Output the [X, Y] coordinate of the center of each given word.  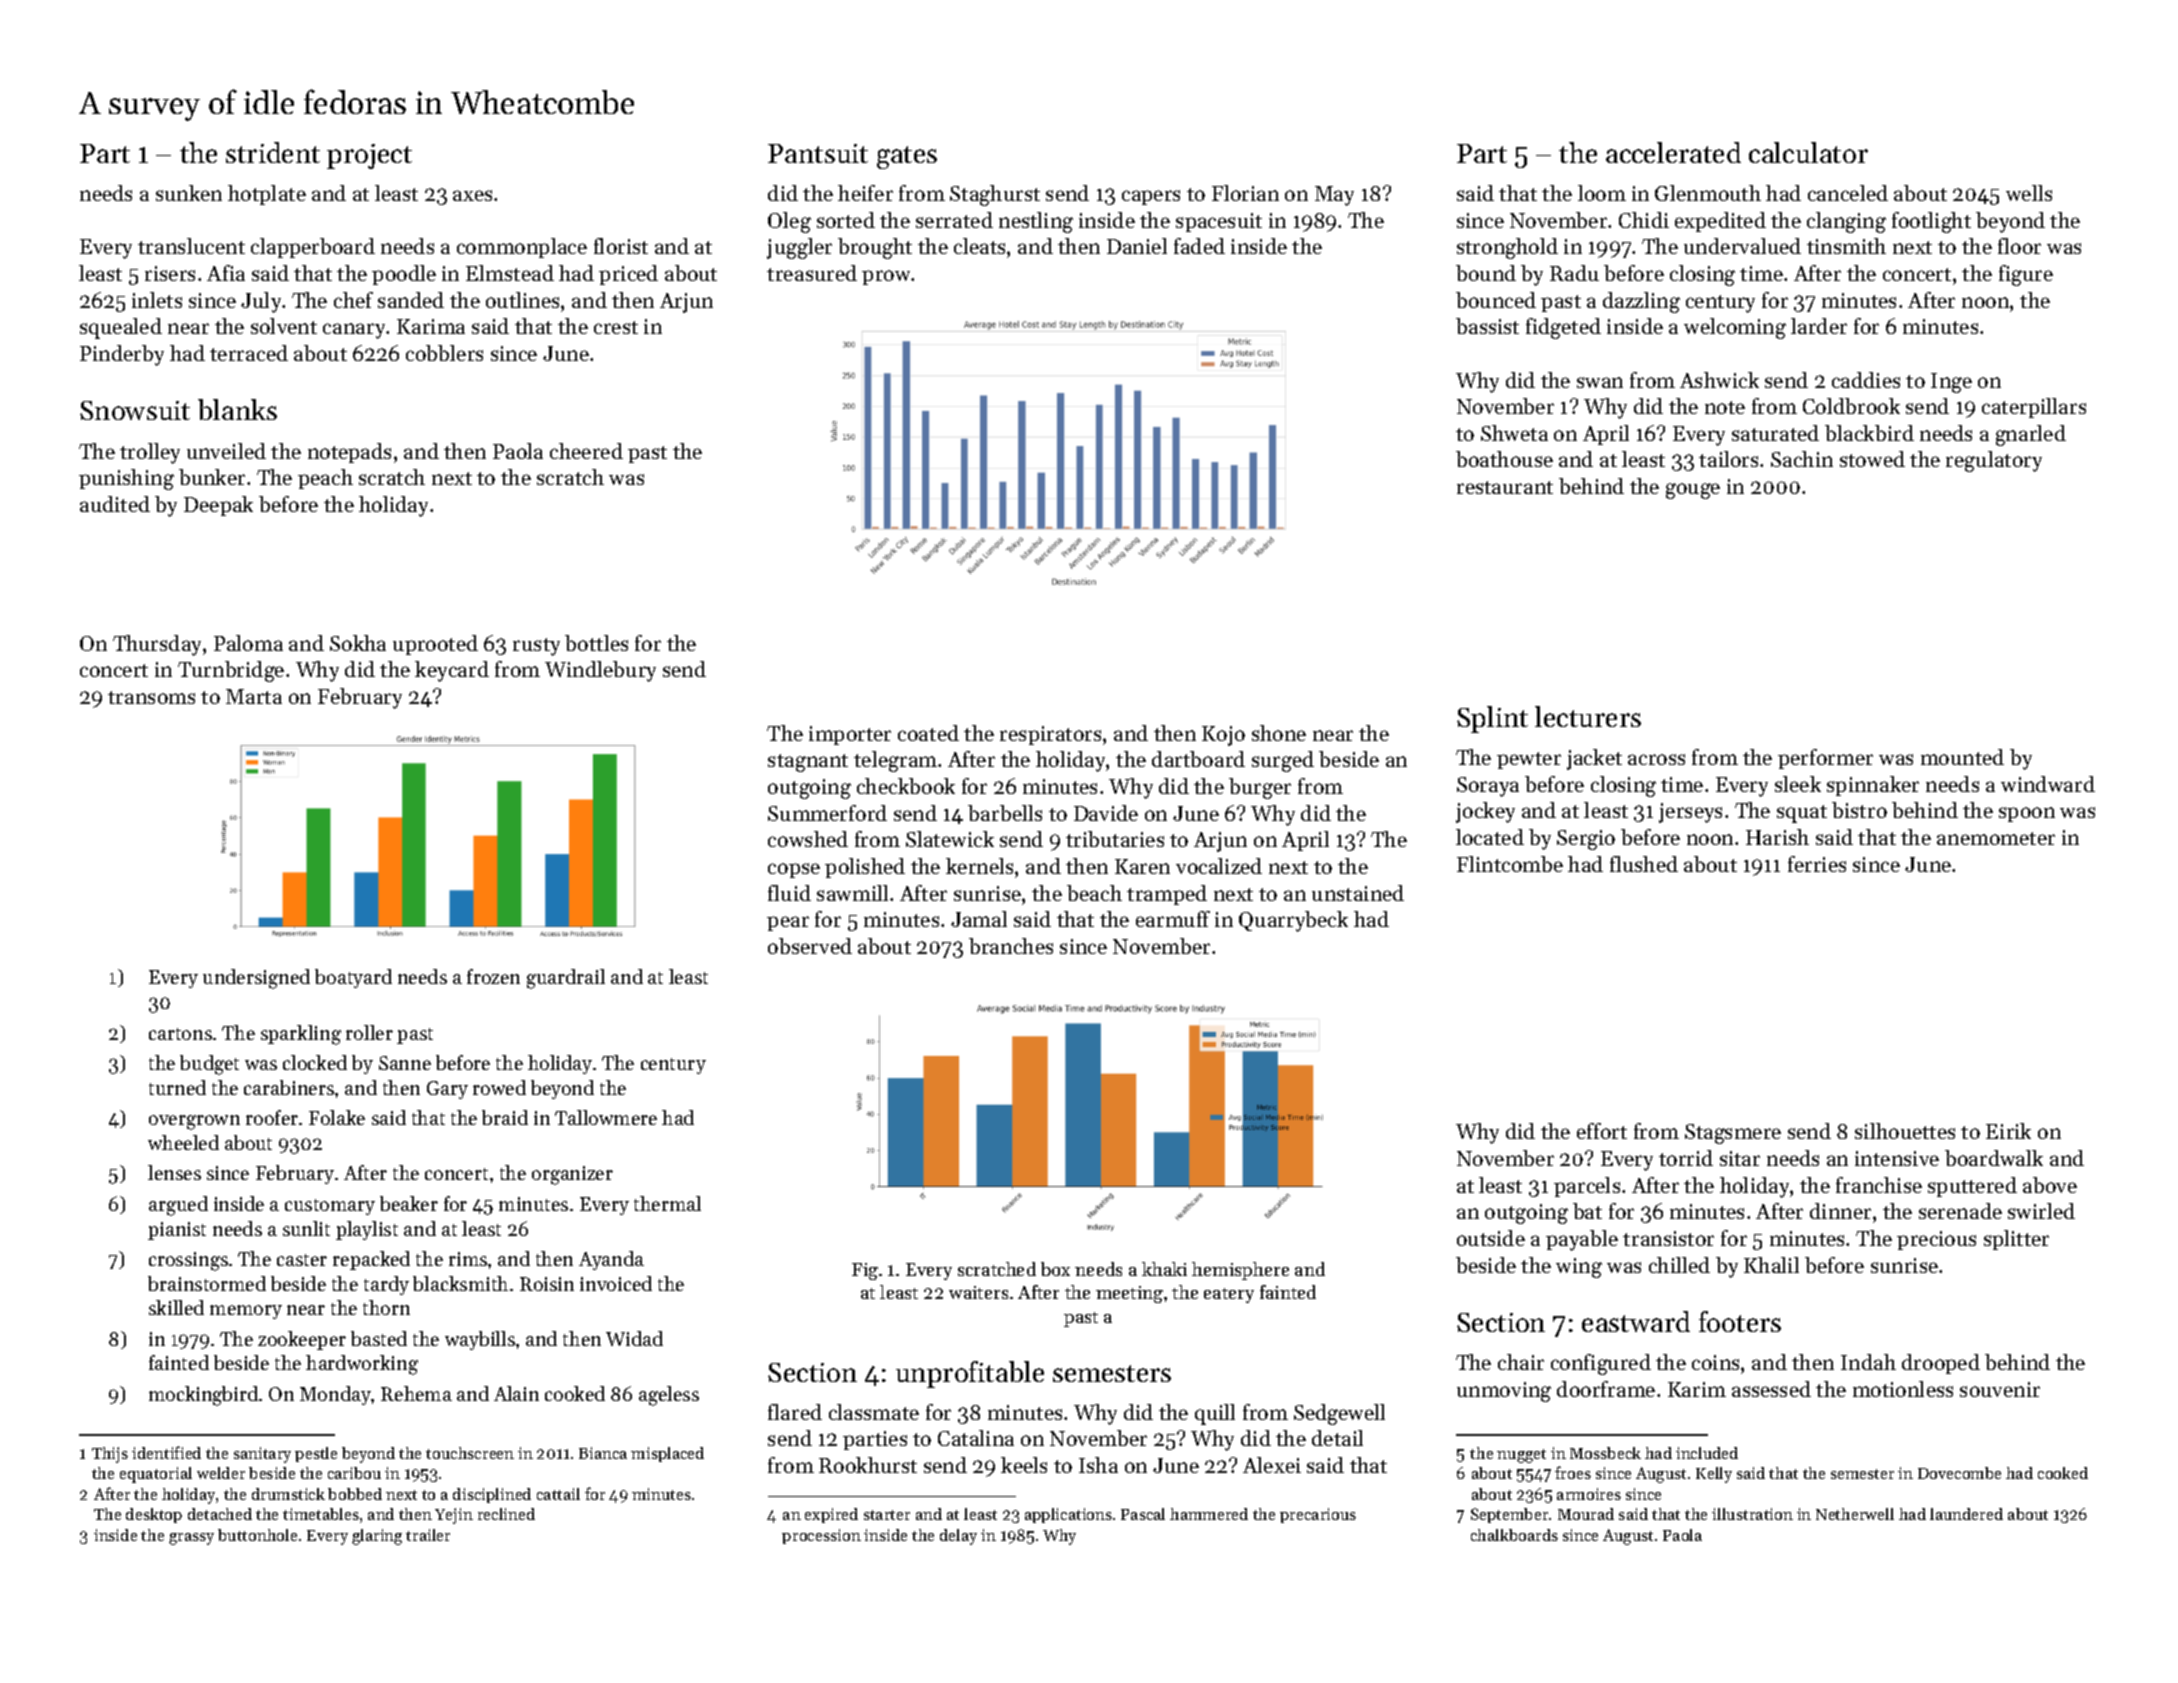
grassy [191, 1539]
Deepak [218, 506]
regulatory [1994, 461]
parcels [1587, 1187]
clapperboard [313, 248]
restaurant [1505, 487]
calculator [1808, 152]
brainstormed [207, 1283]
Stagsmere [1733, 1134]
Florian [1245, 193]
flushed [1644, 864]
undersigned [256, 979]
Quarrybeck [1293, 921]
